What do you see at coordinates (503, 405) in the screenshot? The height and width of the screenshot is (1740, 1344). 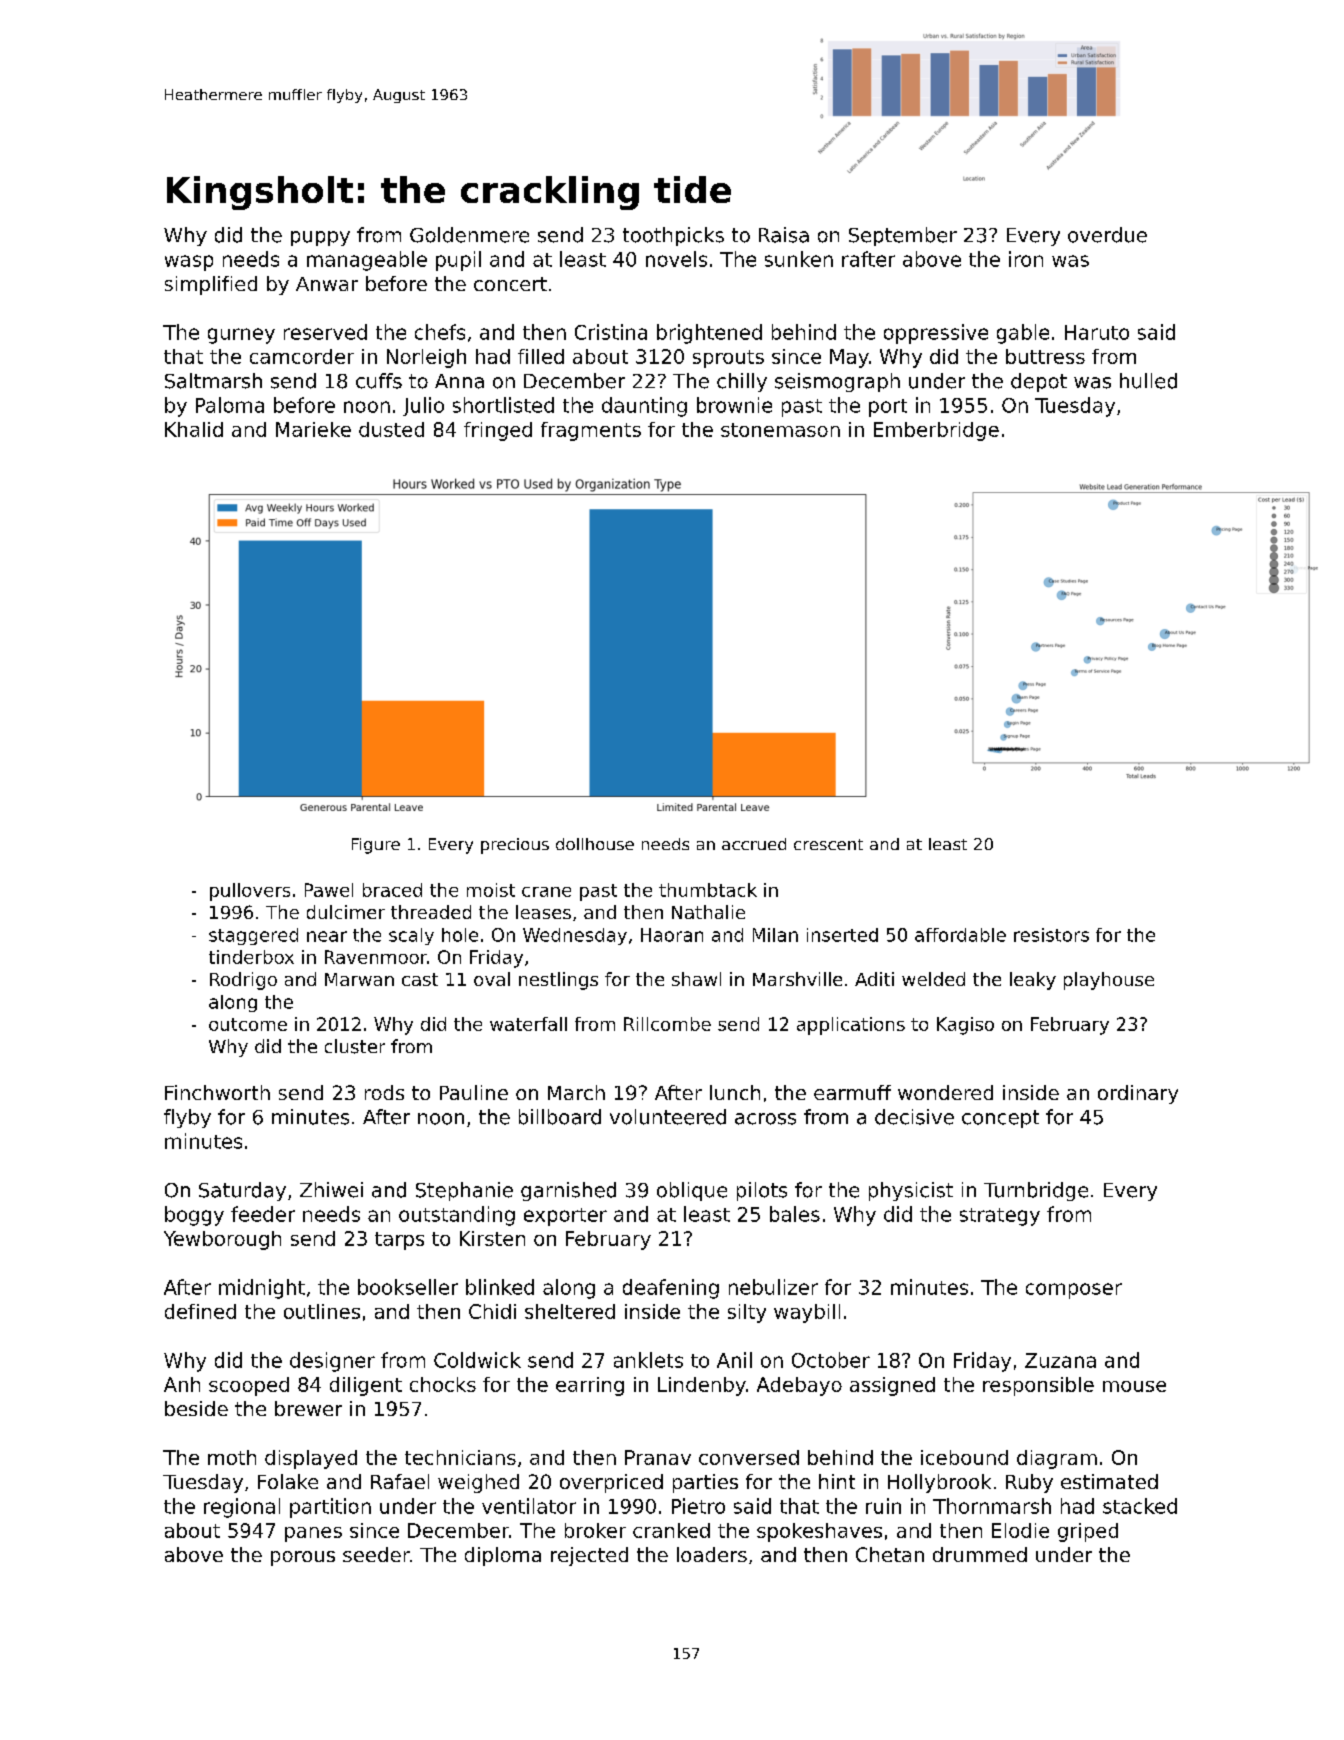 I see `shortlisted` at bounding box center [503, 405].
